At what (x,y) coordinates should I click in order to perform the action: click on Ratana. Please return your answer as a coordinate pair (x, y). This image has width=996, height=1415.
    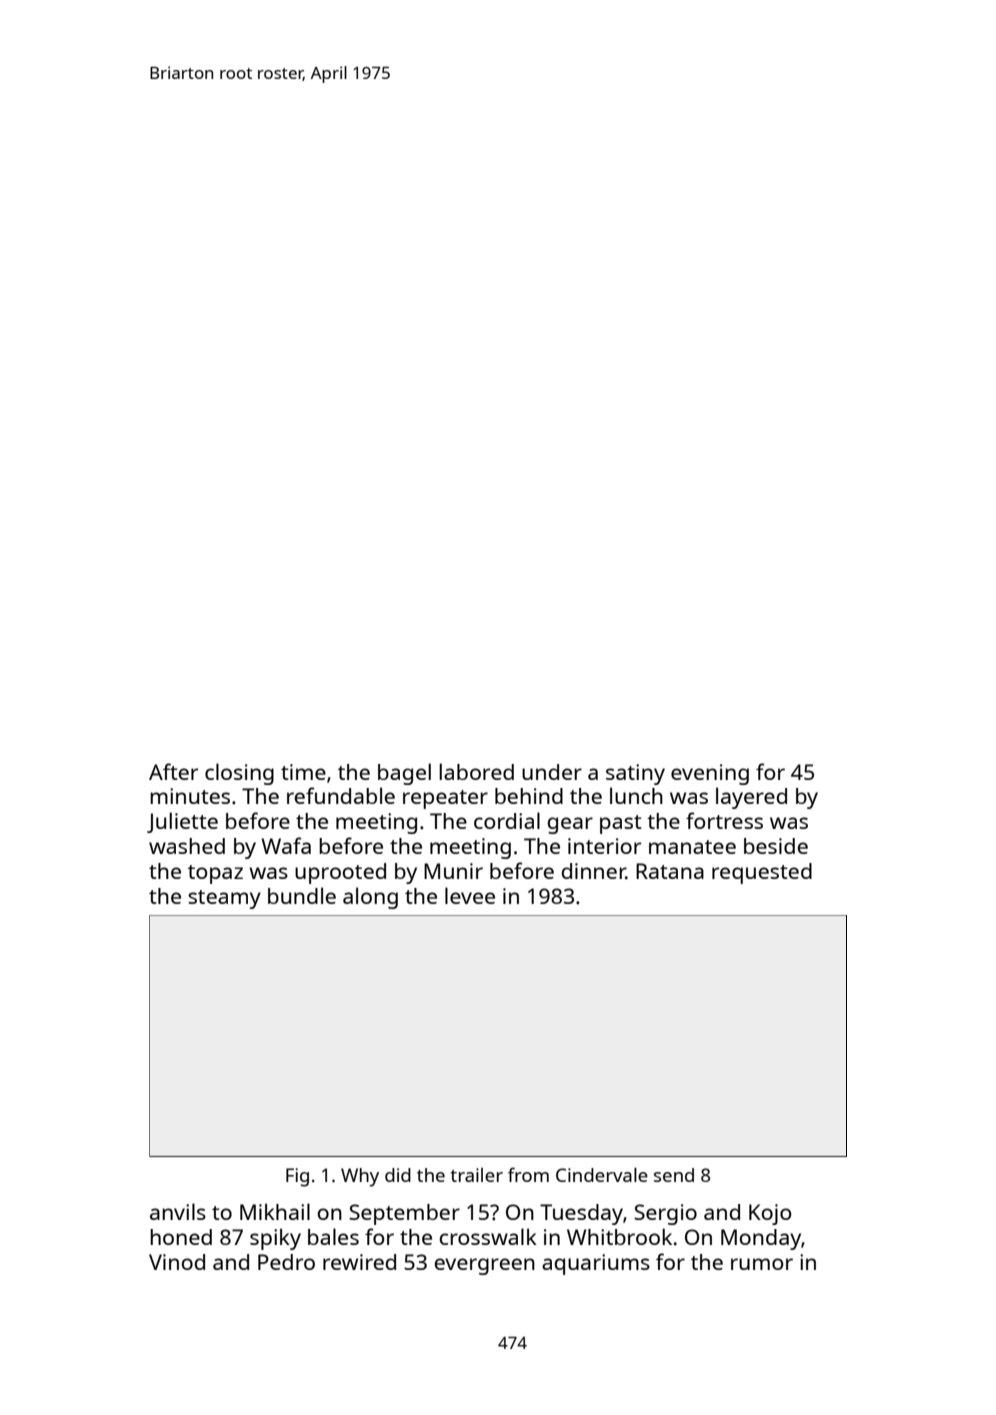
    Looking at the image, I should click on (670, 871).
